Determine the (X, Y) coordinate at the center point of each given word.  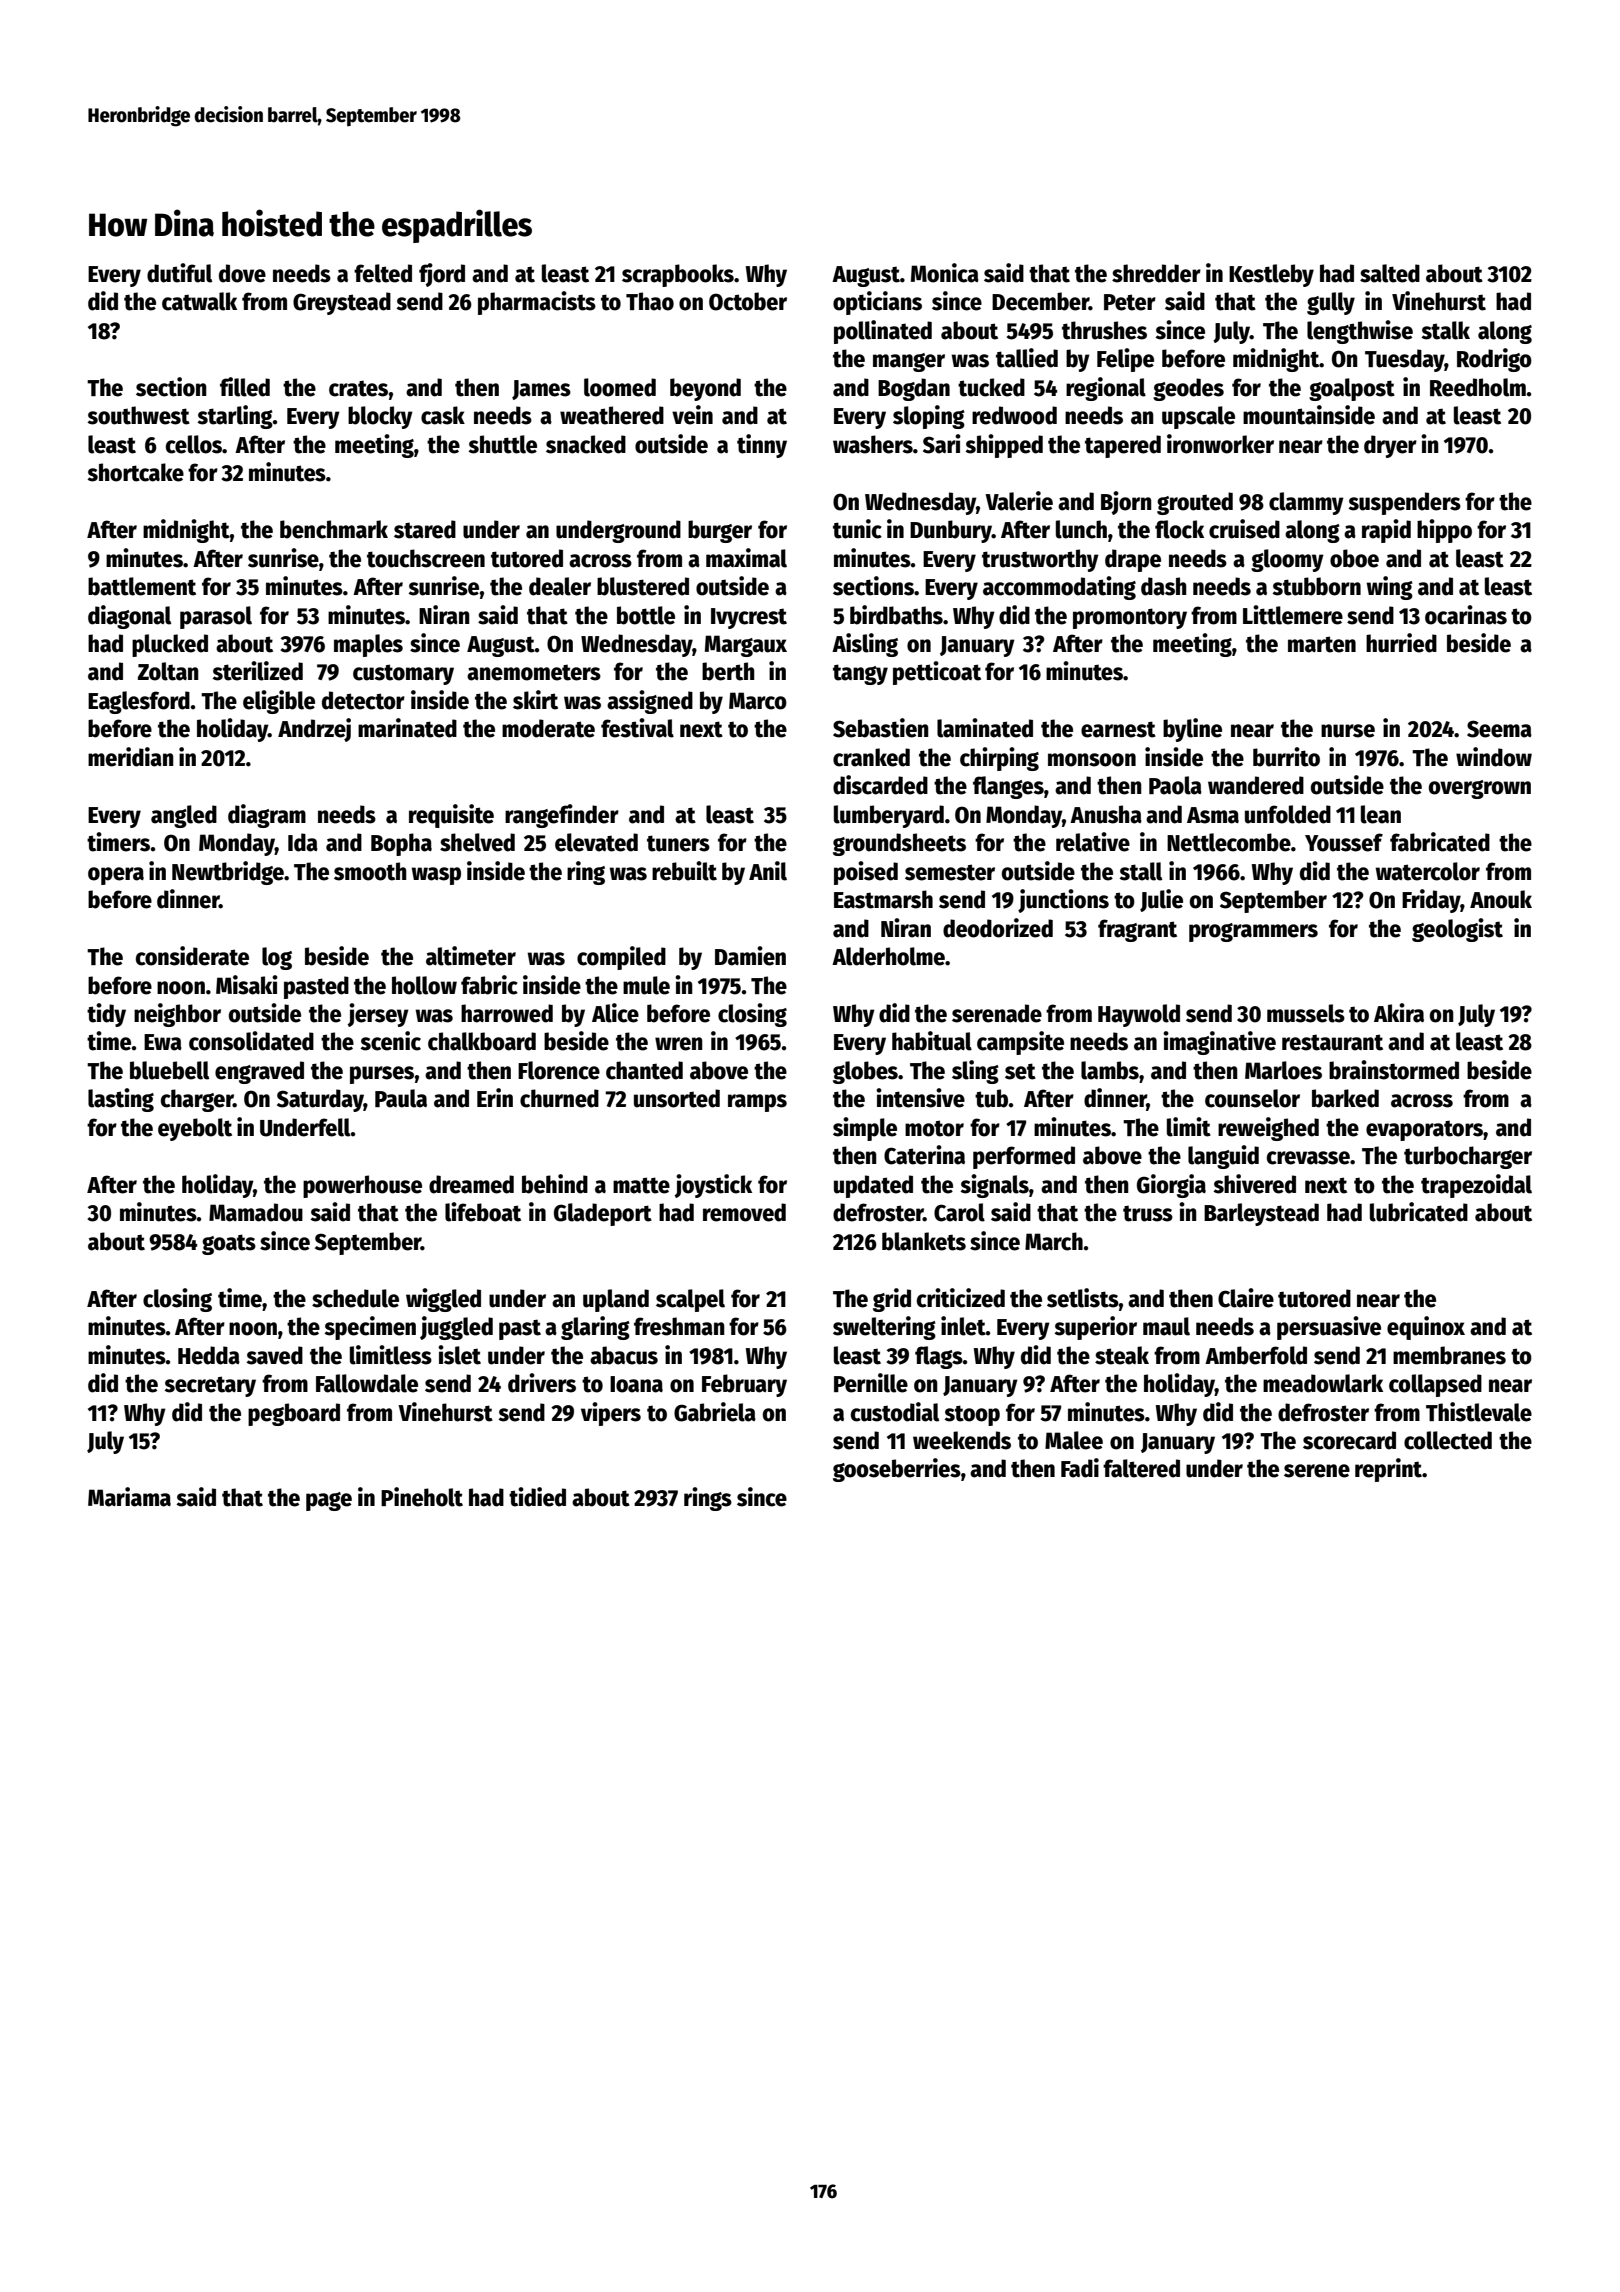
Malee (1074, 1440)
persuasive (1329, 1328)
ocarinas (1466, 615)
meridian (131, 757)
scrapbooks (678, 275)
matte (641, 1185)
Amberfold (1256, 1355)
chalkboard (482, 1041)
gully (1331, 303)
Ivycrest (749, 618)
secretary (210, 1386)
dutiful (179, 273)
